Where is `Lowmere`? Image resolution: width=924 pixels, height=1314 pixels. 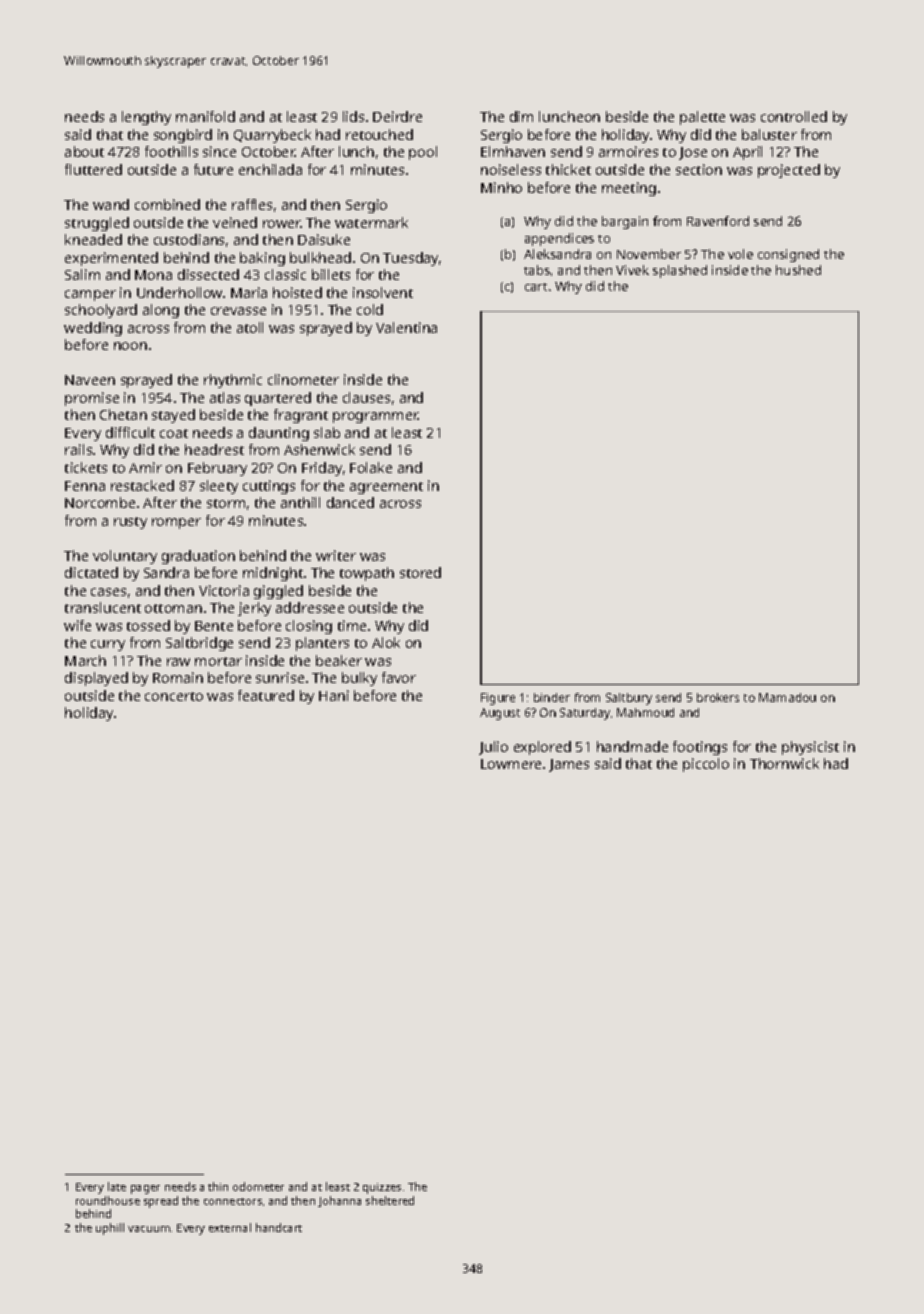 Lowmere is located at coordinates (511, 764).
